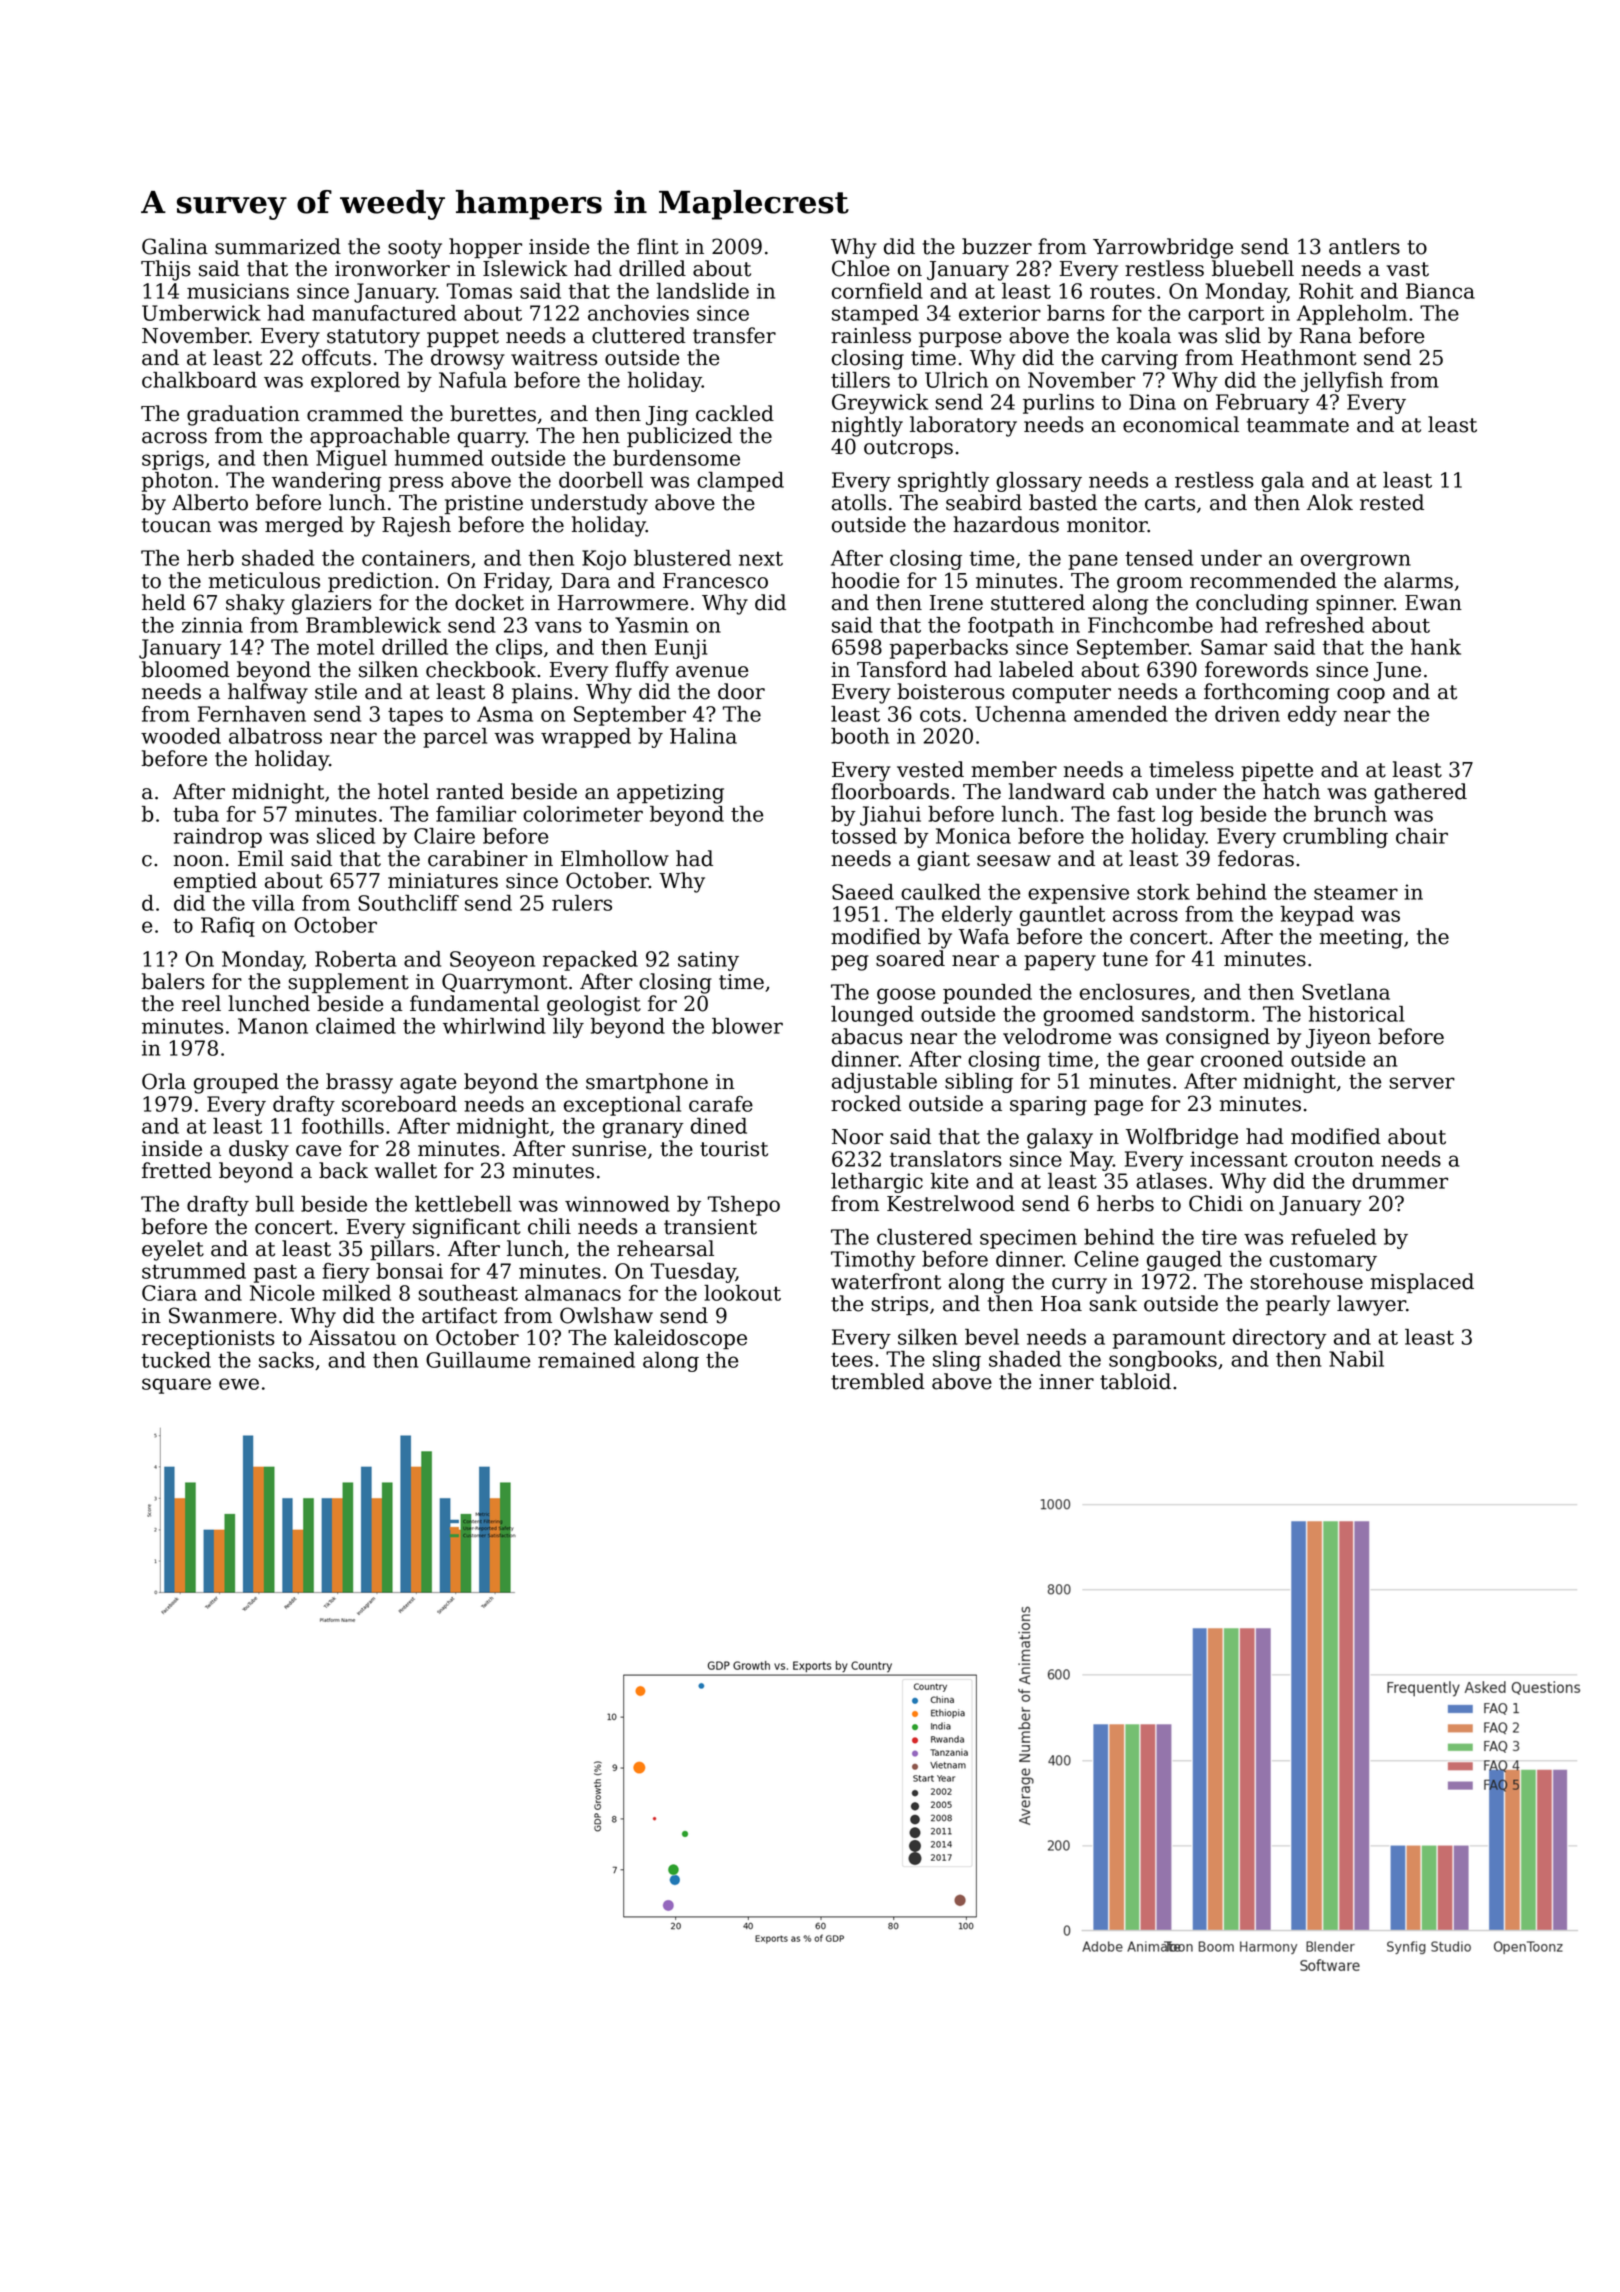  What do you see at coordinates (492, 961) in the screenshot?
I see `Seoyeon` at bounding box center [492, 961].
